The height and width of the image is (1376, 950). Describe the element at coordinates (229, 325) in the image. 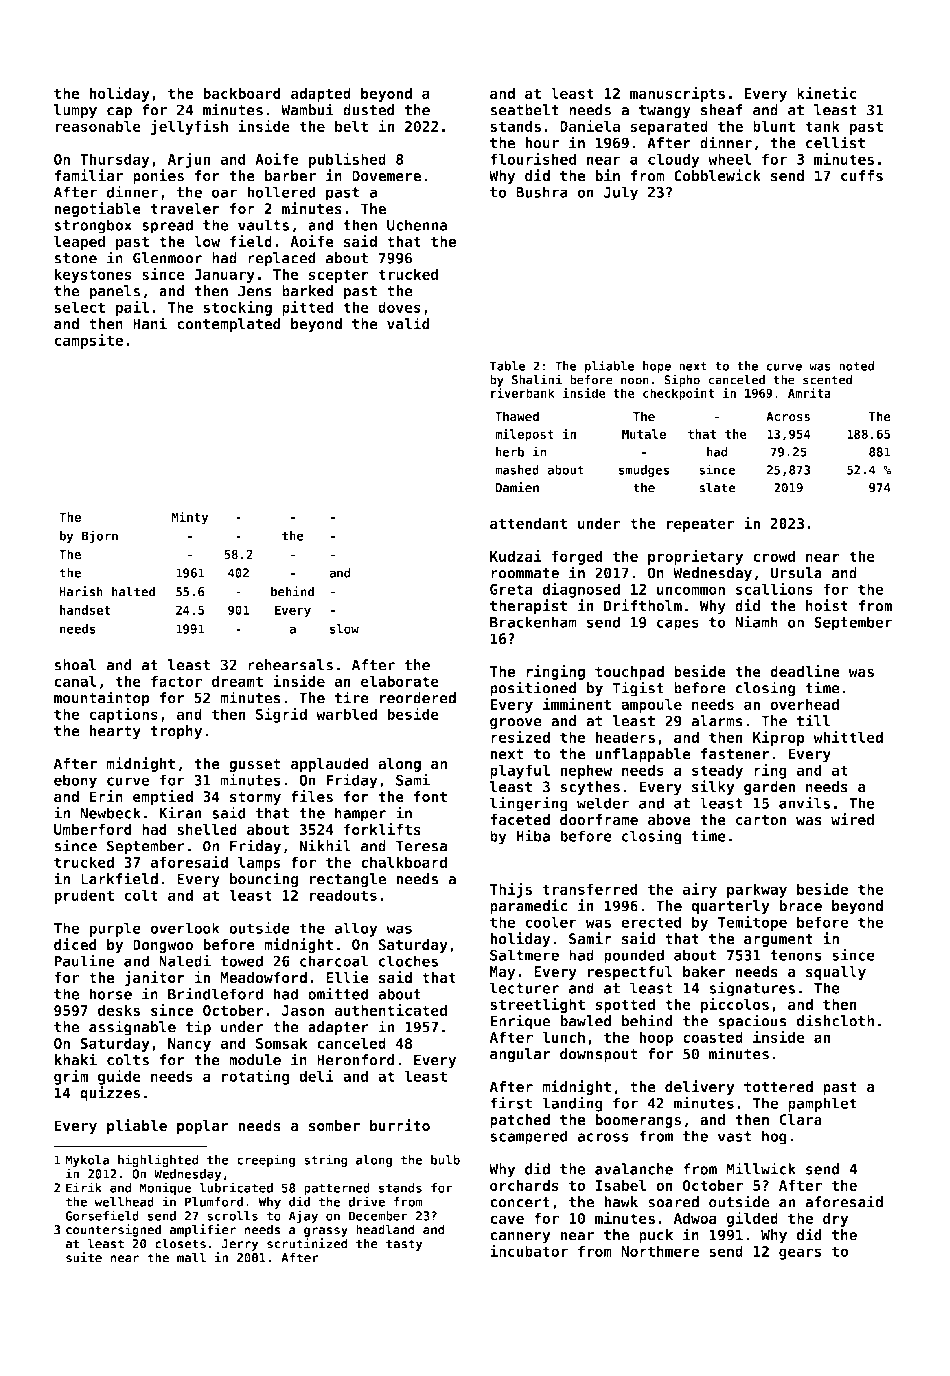

I see `contemplated` at that location.
